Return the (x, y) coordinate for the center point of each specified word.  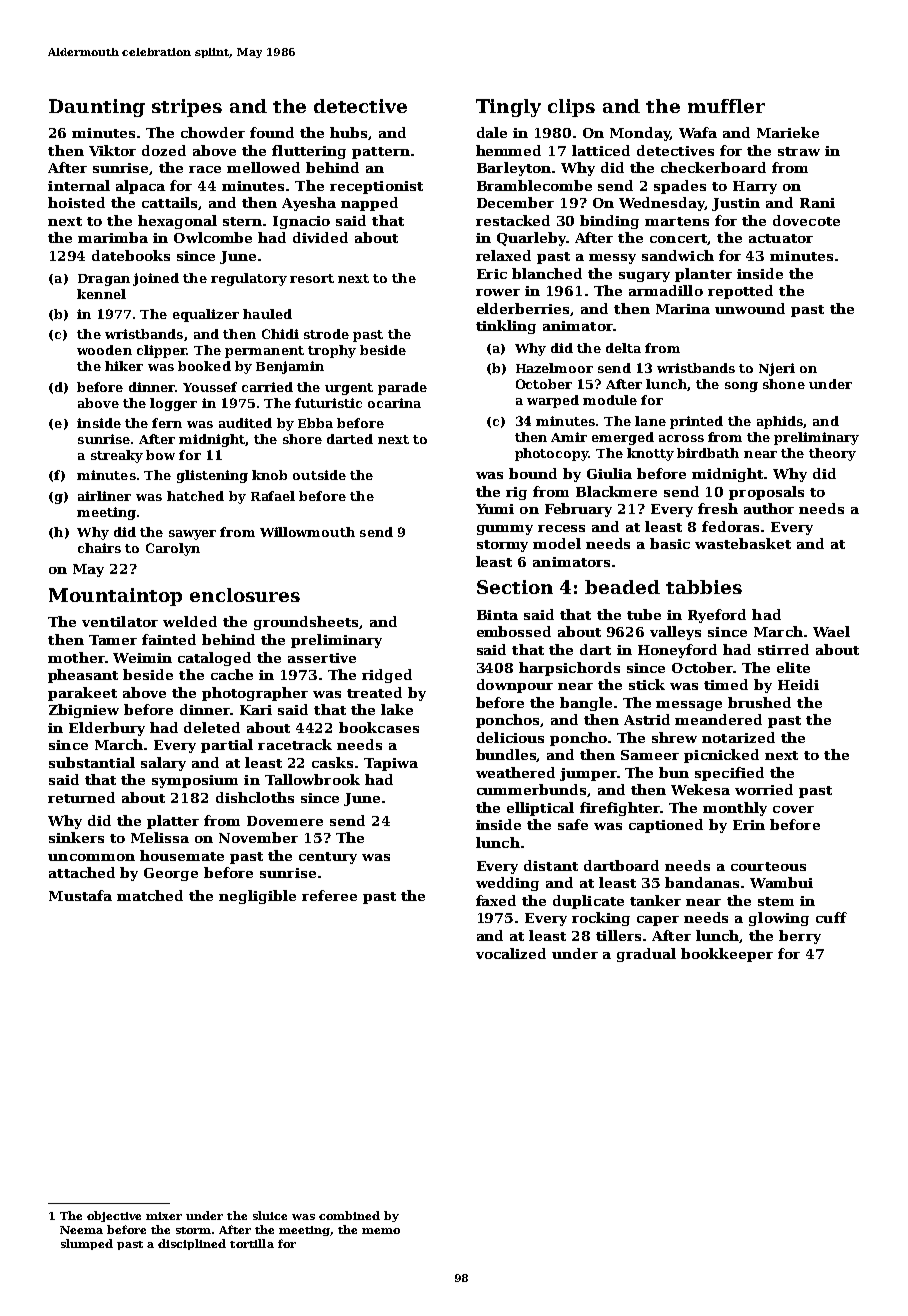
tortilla (252, 1243)
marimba (113, 237)
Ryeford (717, 616)
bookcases (379, 727)
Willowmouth (307, 532)
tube (644, 614)
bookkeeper (727, 955)
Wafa (698, 132)
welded (190, 621)
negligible (257, 897)
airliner (104, 496)
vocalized (511, 953)
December (515, 202)
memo (381, 1231)
